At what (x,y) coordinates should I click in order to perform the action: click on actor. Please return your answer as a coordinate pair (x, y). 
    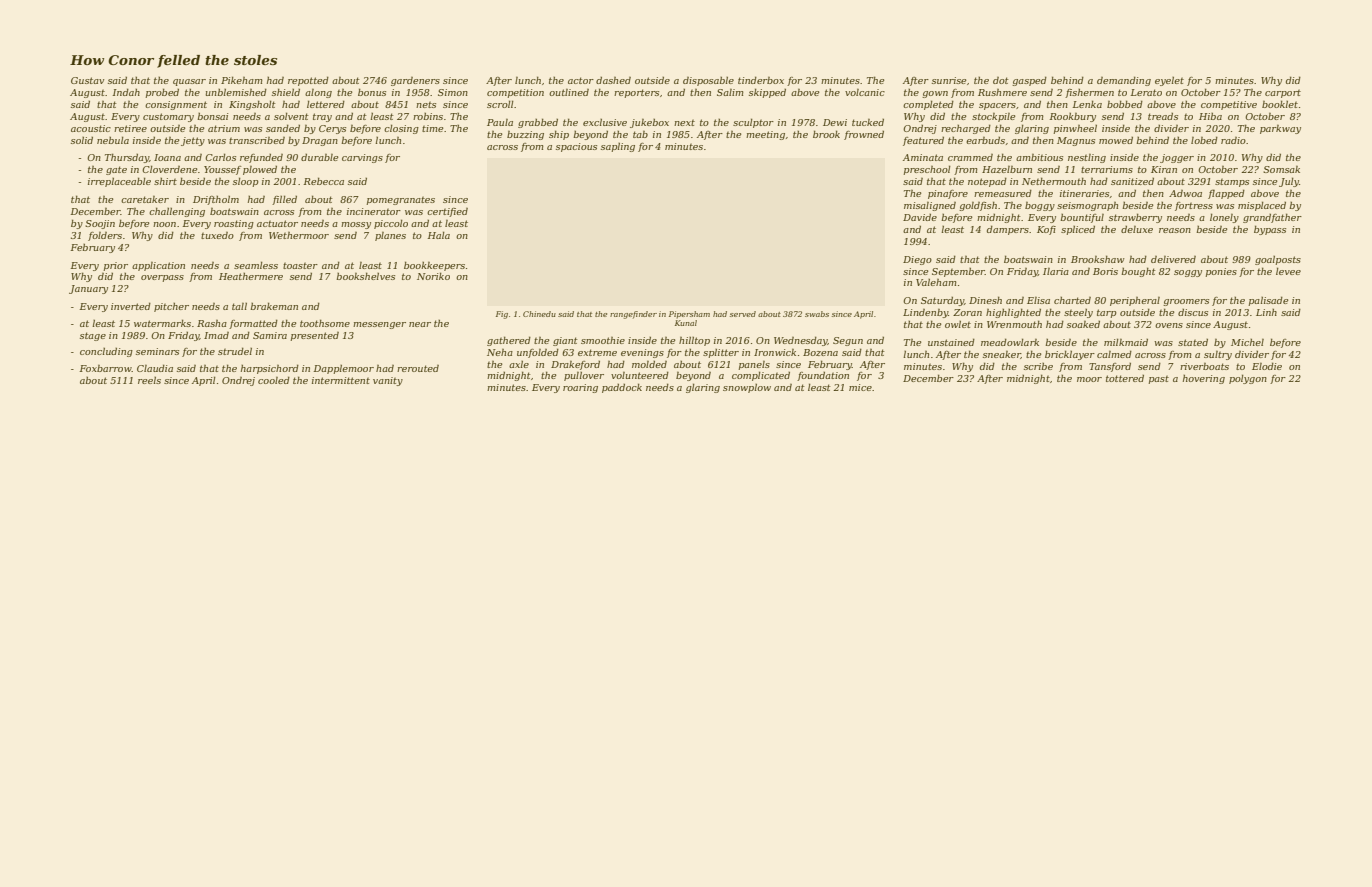
    Looking at the image, I should click on (581, 80).
